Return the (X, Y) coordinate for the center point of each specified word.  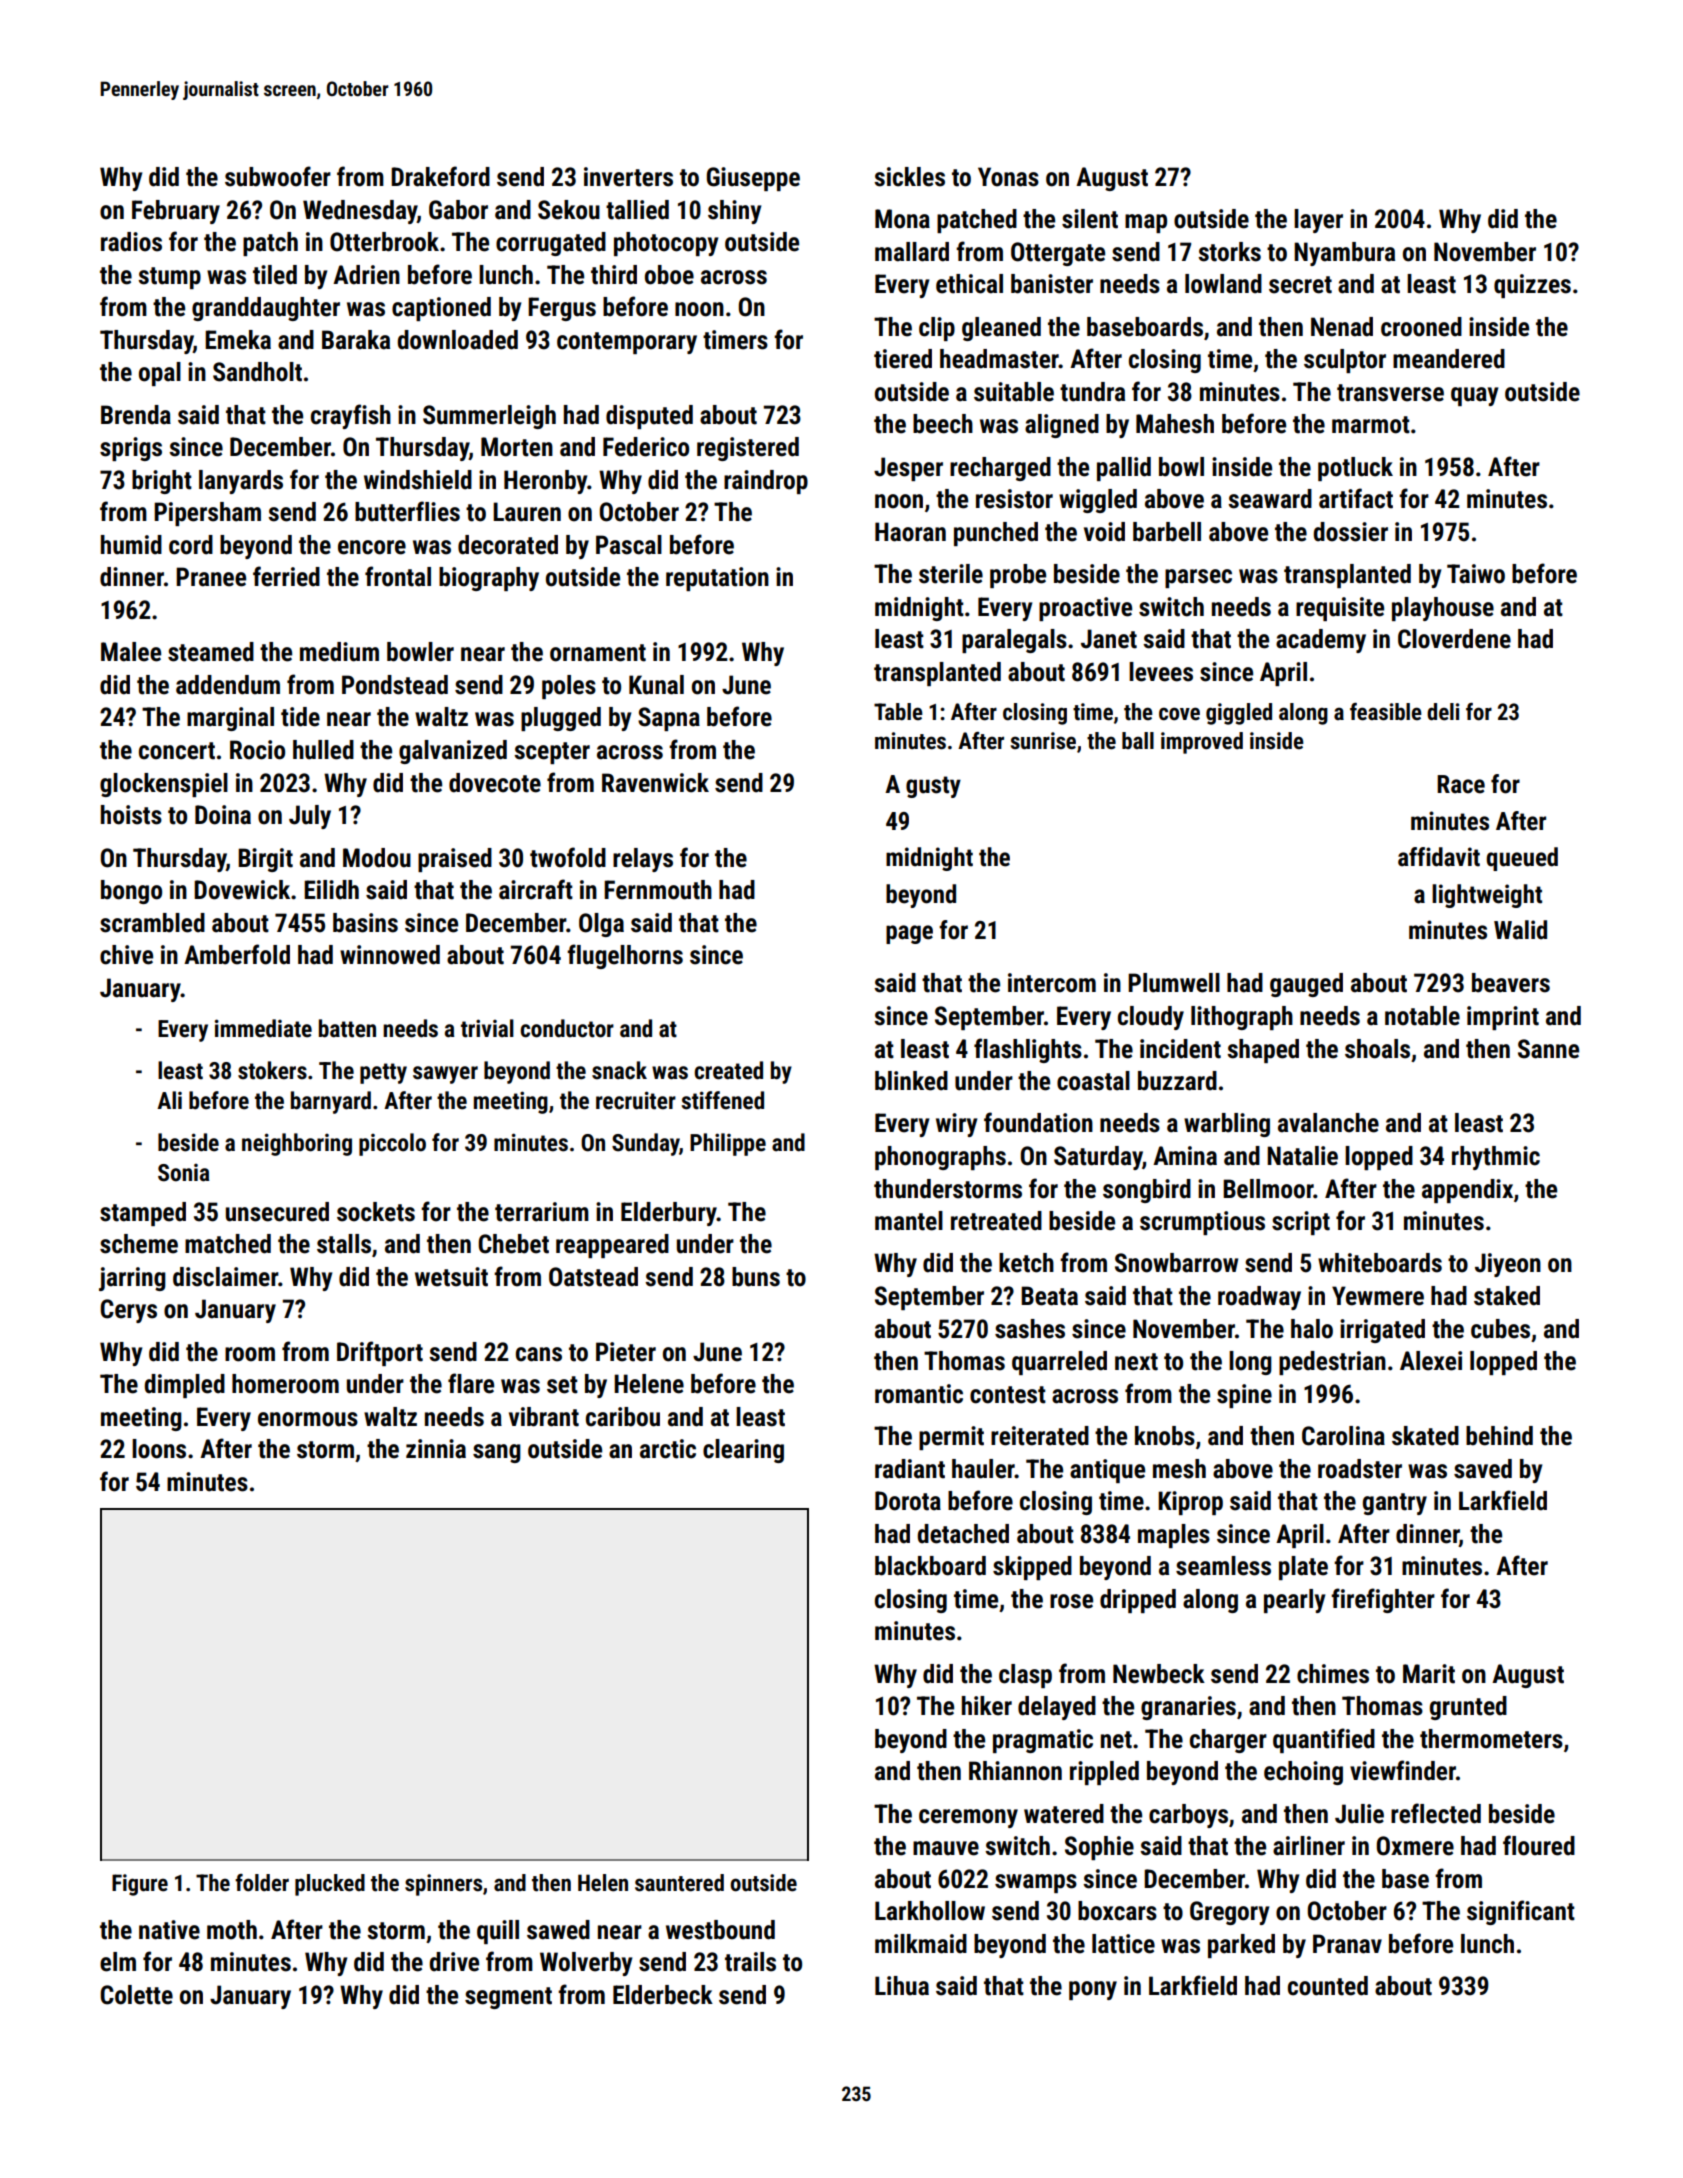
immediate (263, 1028)
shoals (1377, 1049)
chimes (1333, 1674)
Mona (902, 219)
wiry (956, 1125)
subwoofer (278, 176)
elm (118, 1962)
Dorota (908, 1501)
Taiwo (1476, 574)
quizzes (1532, 286)
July (310, 817)
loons (159, 1449)
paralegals (1014, 641)
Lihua (902, 1986)
